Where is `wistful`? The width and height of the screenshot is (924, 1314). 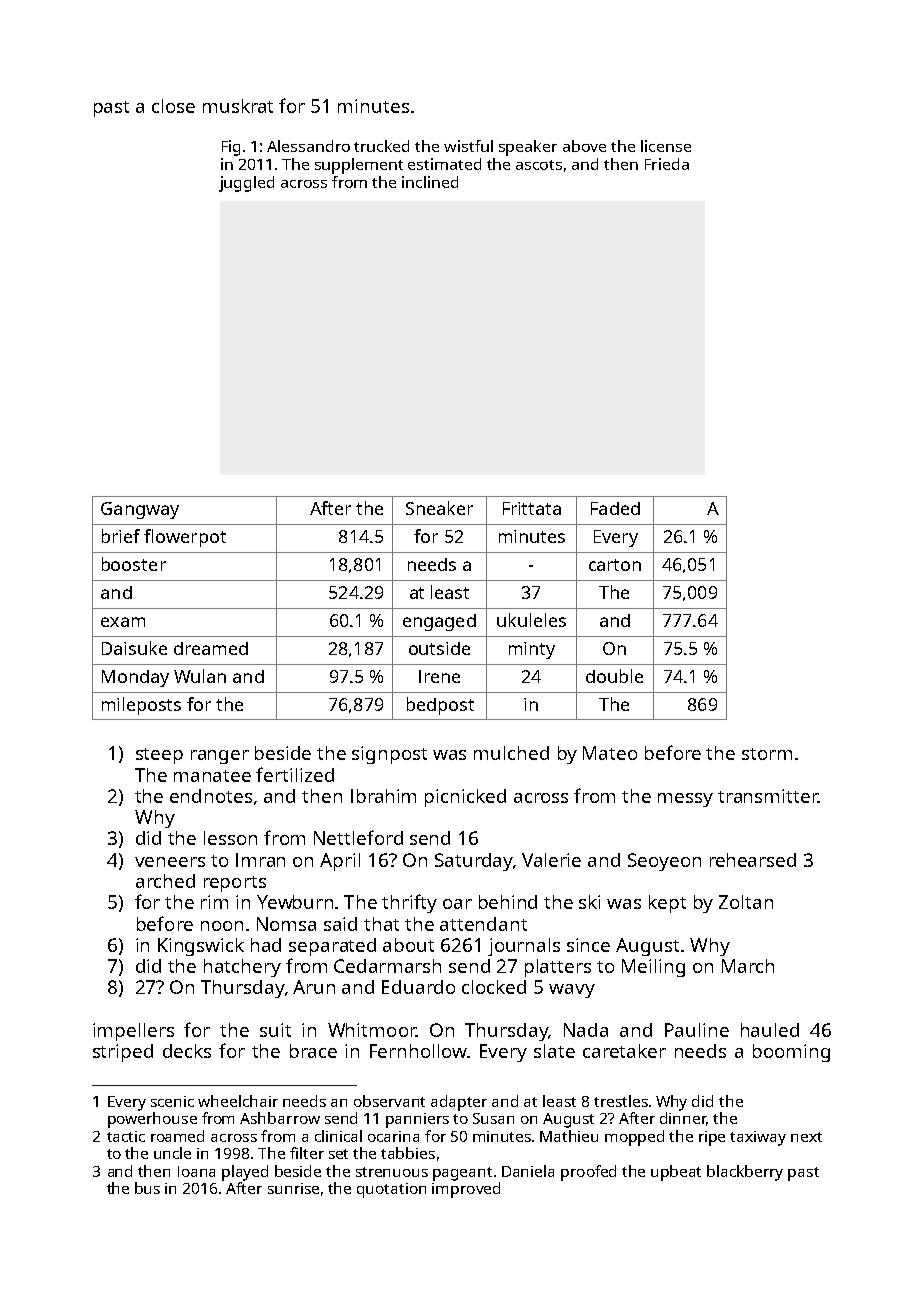 wistful is located at coordinates (468, 146).
